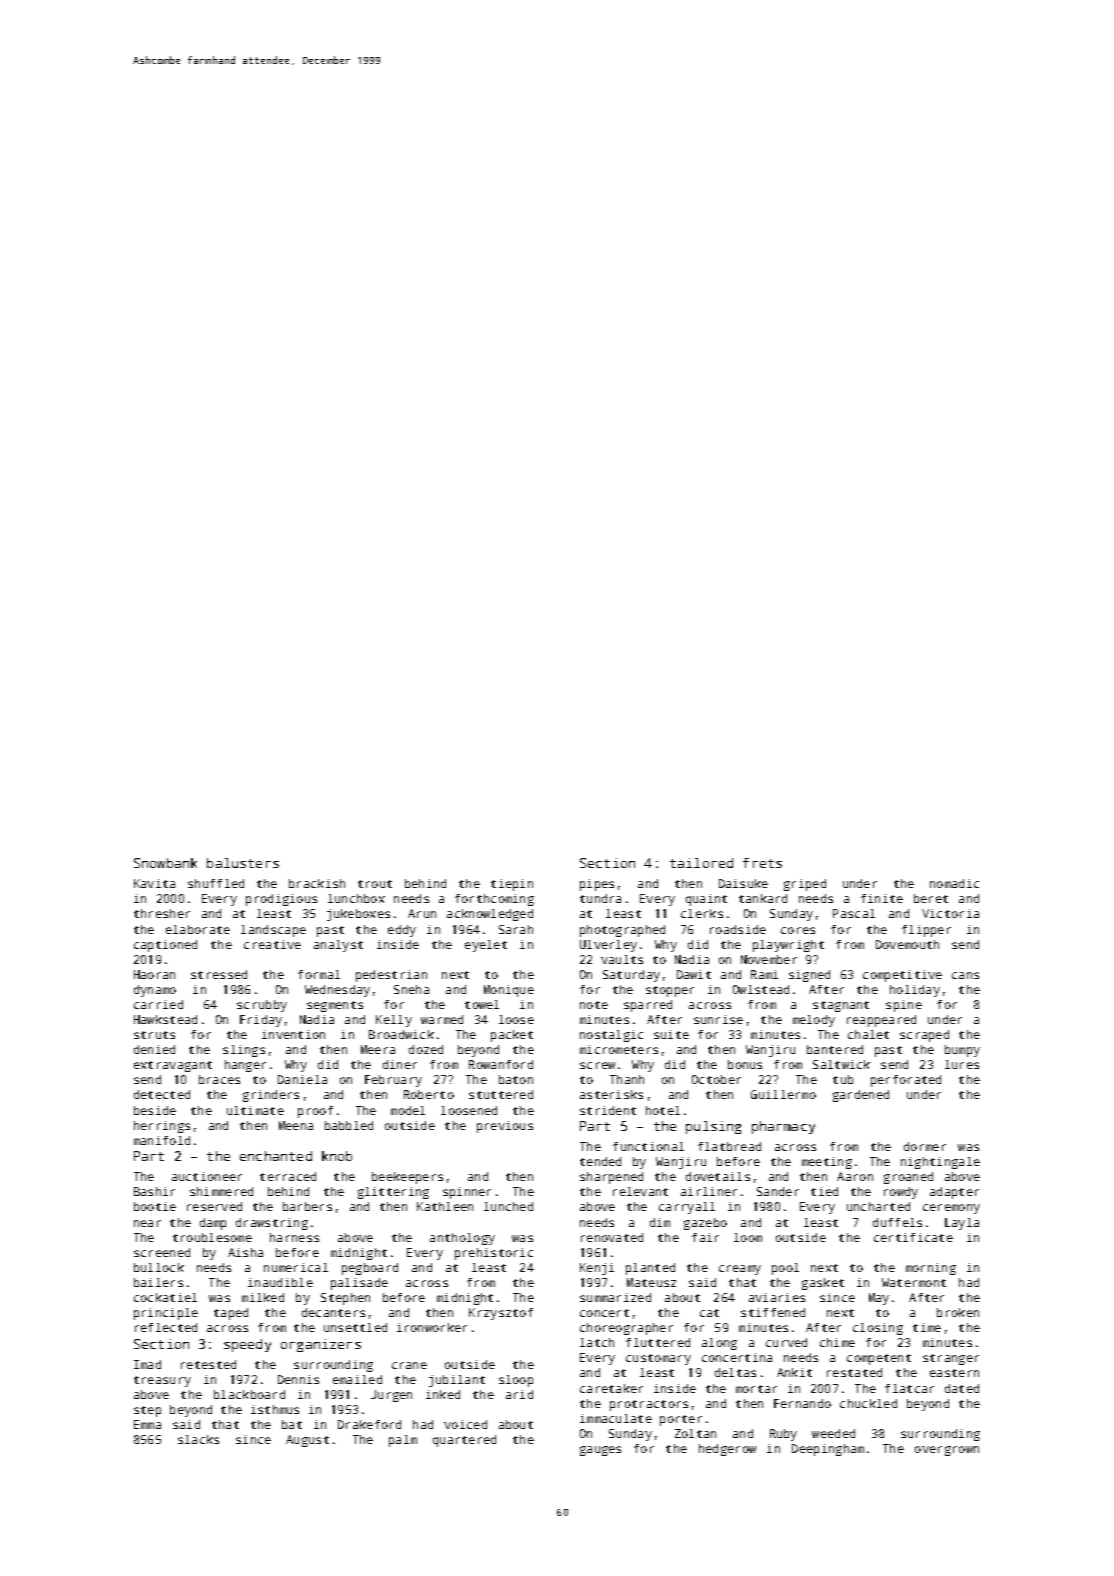 The image size is (1114, 1576). What do you see at coordinates (695, 1433) in the screenshot?
I see `Zoltan` at bounding box center [695, 1433].
